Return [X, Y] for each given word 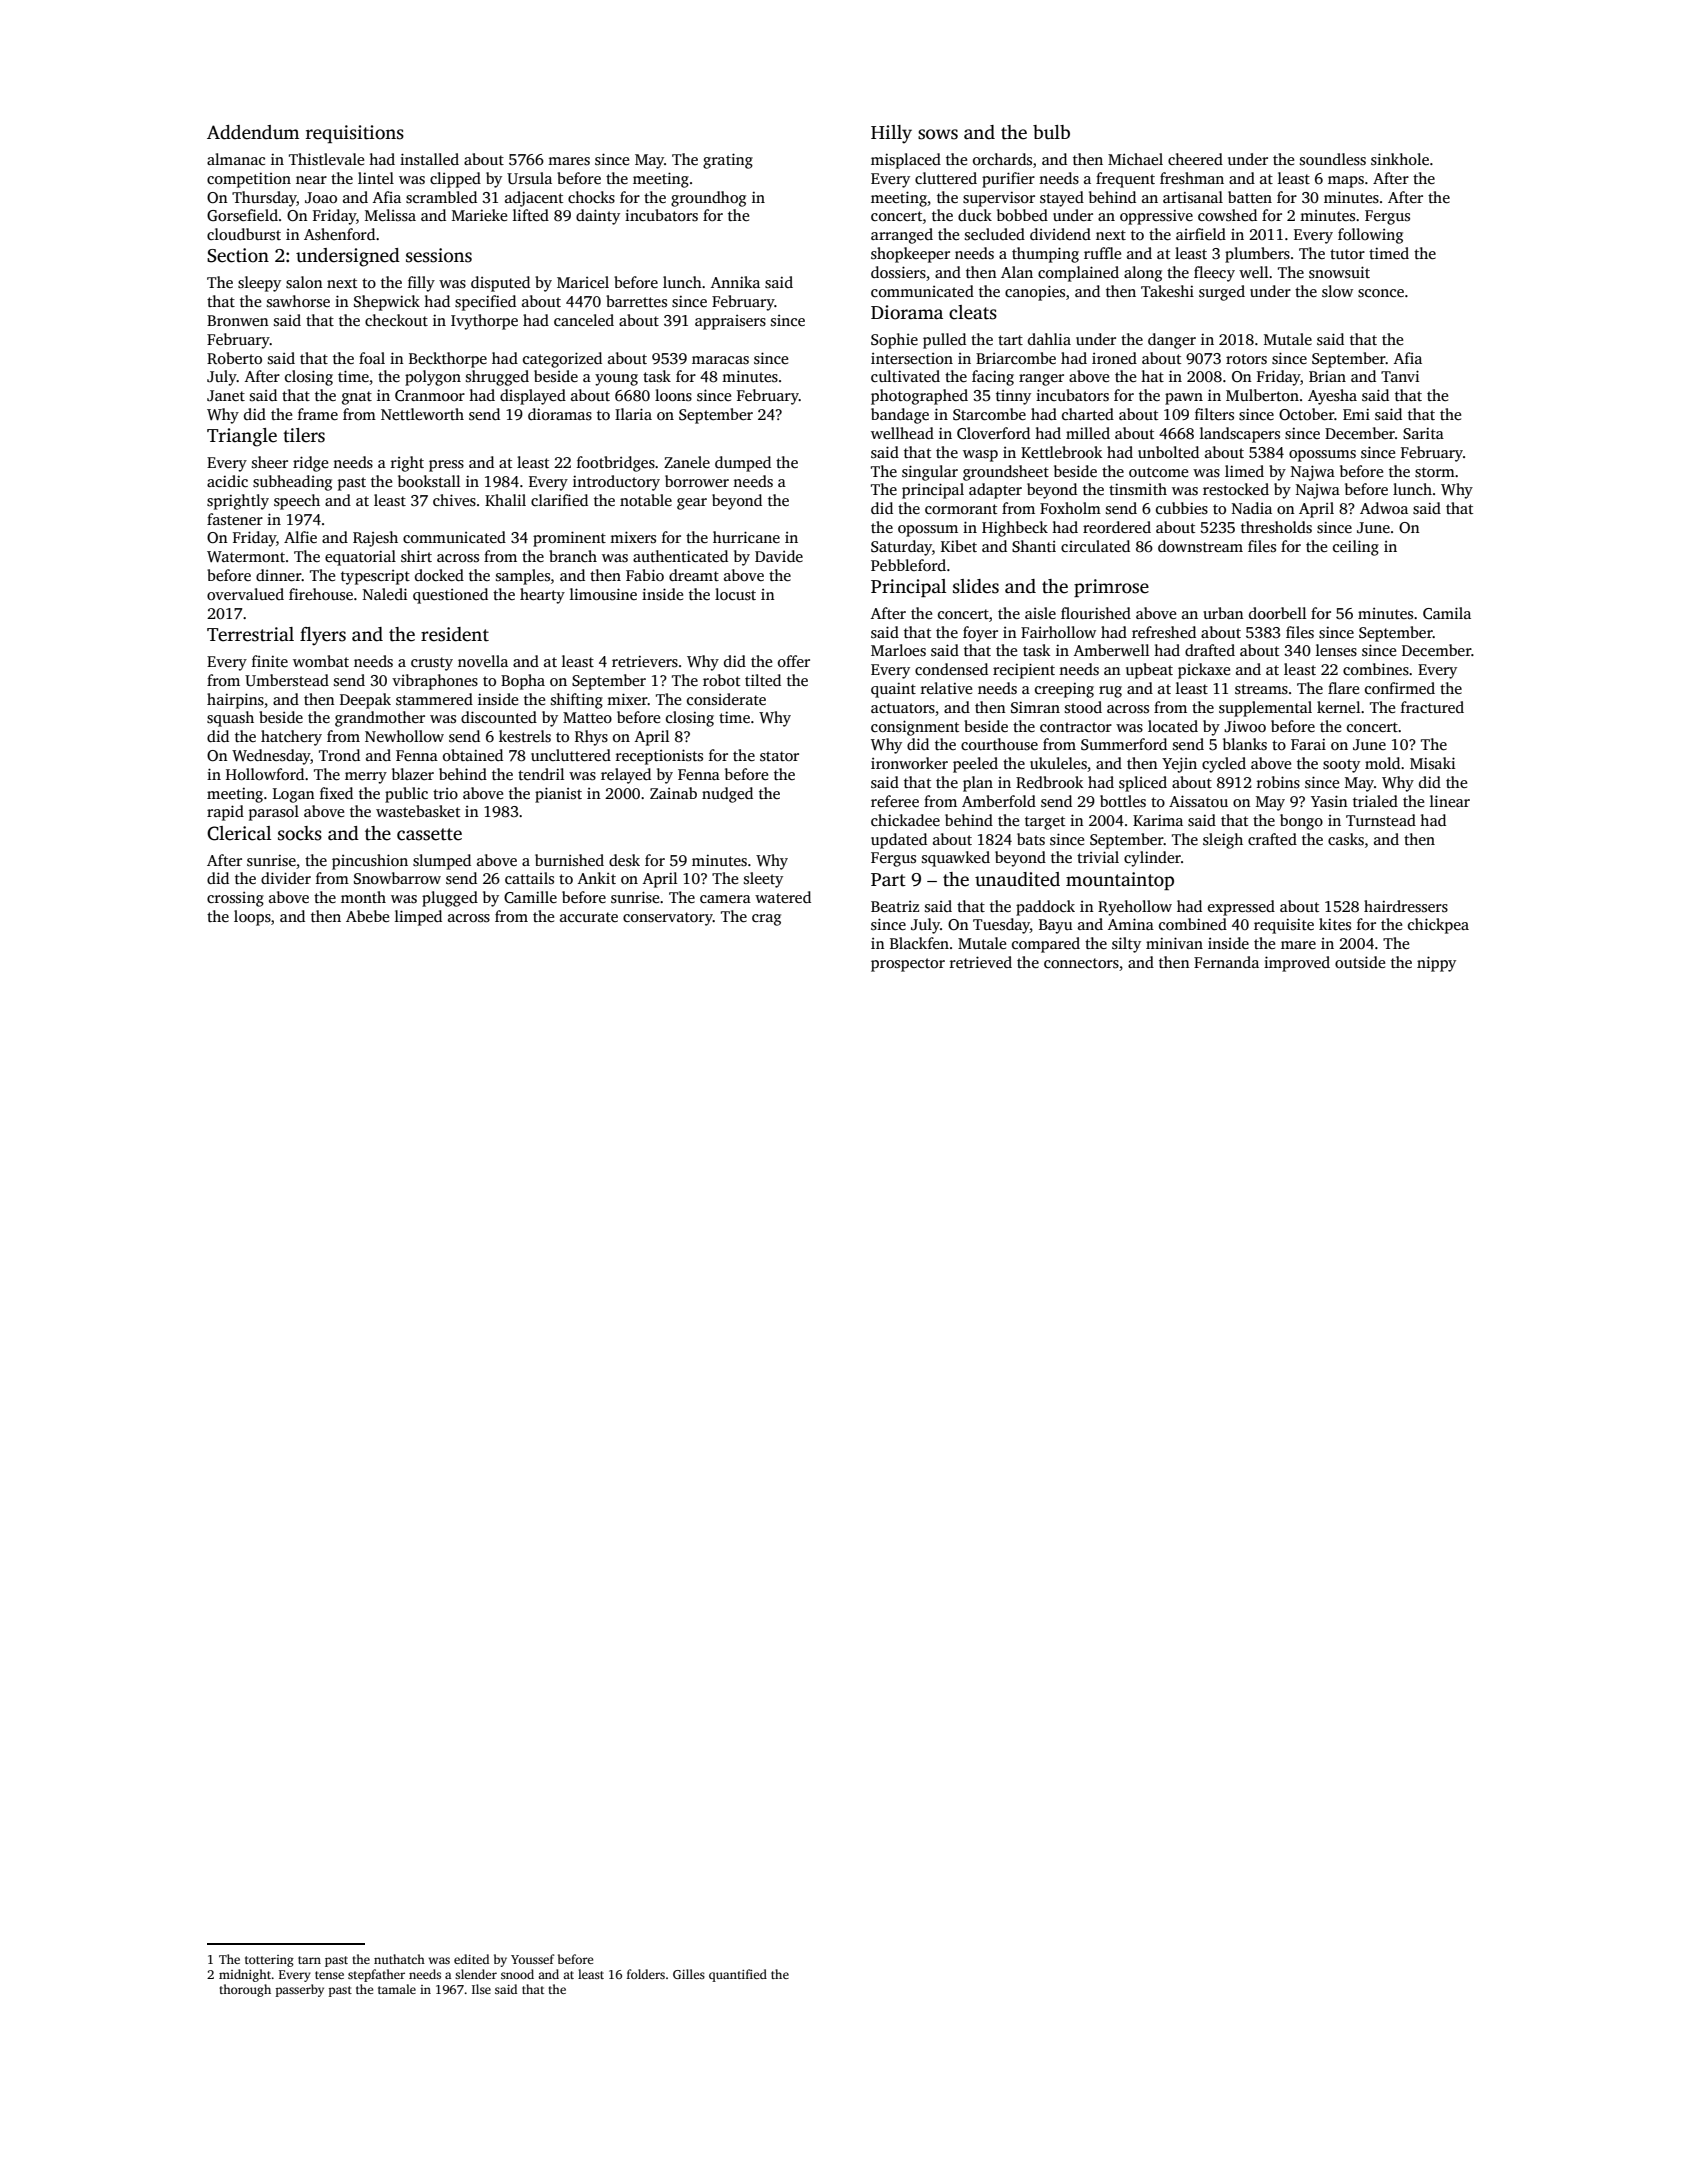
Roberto [234, 358]
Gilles [689, 1974]
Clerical [239, 833]
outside [1360, 962]
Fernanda [1226, 962]
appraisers [730, 322]
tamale [397, 1989]
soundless [1333, 159]
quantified [738, 1975]
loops [252, 918]
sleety [763, 880]
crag [766, 920]
